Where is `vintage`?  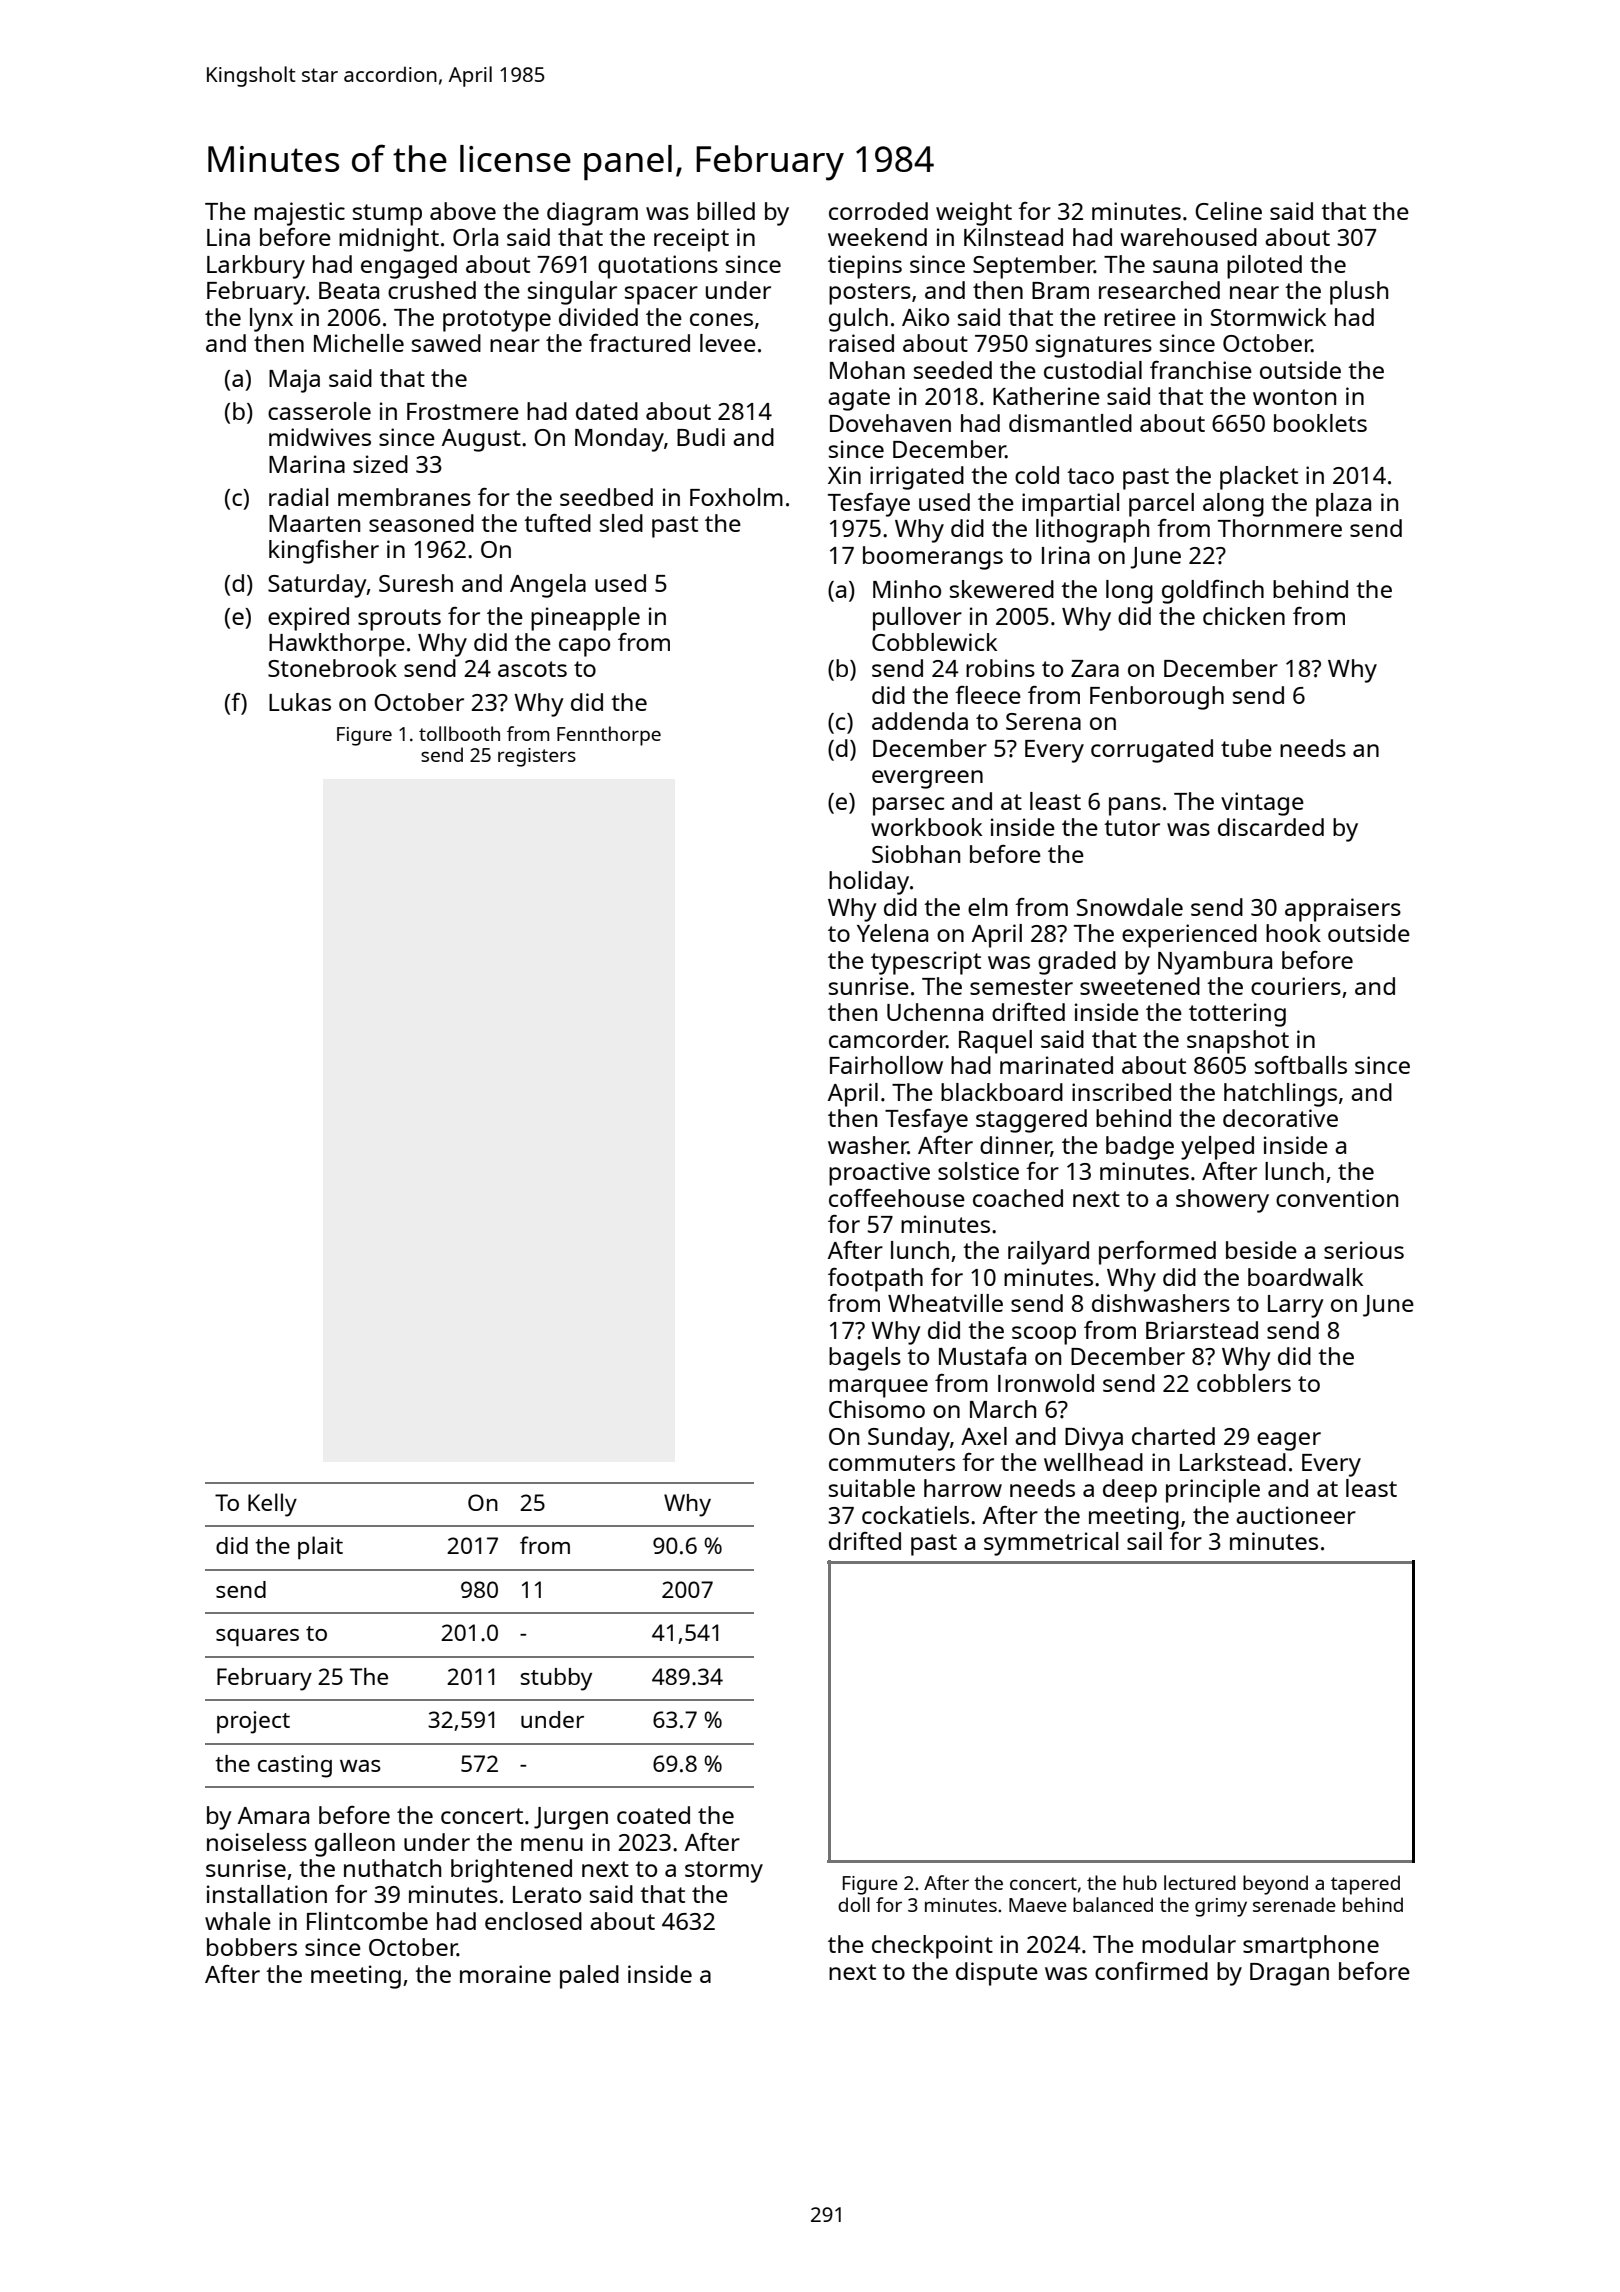
vintage is located at coordinates (1262, 804).
